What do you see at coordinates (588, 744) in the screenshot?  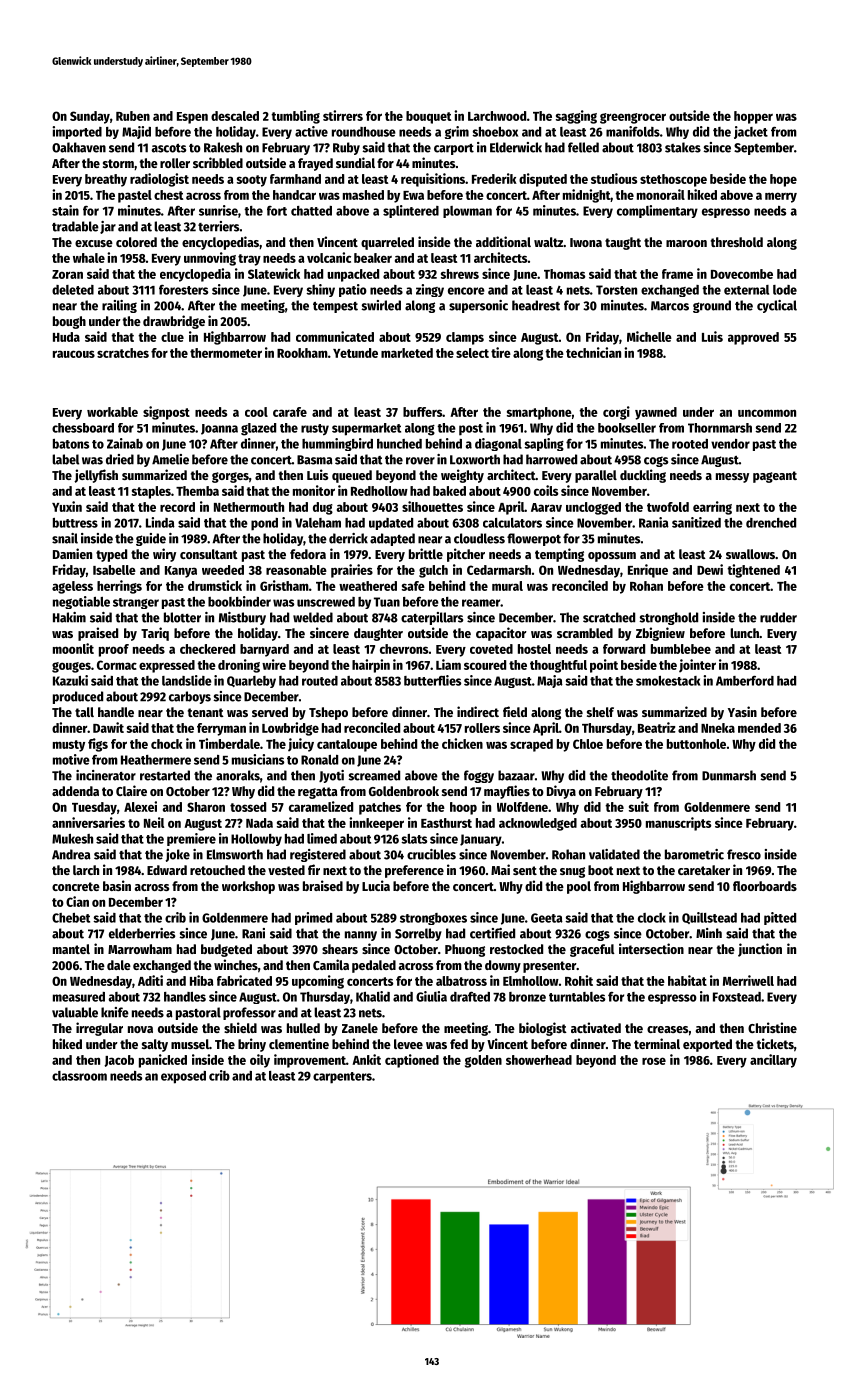 I see `Chloe` at bounding box center [588, 744].
